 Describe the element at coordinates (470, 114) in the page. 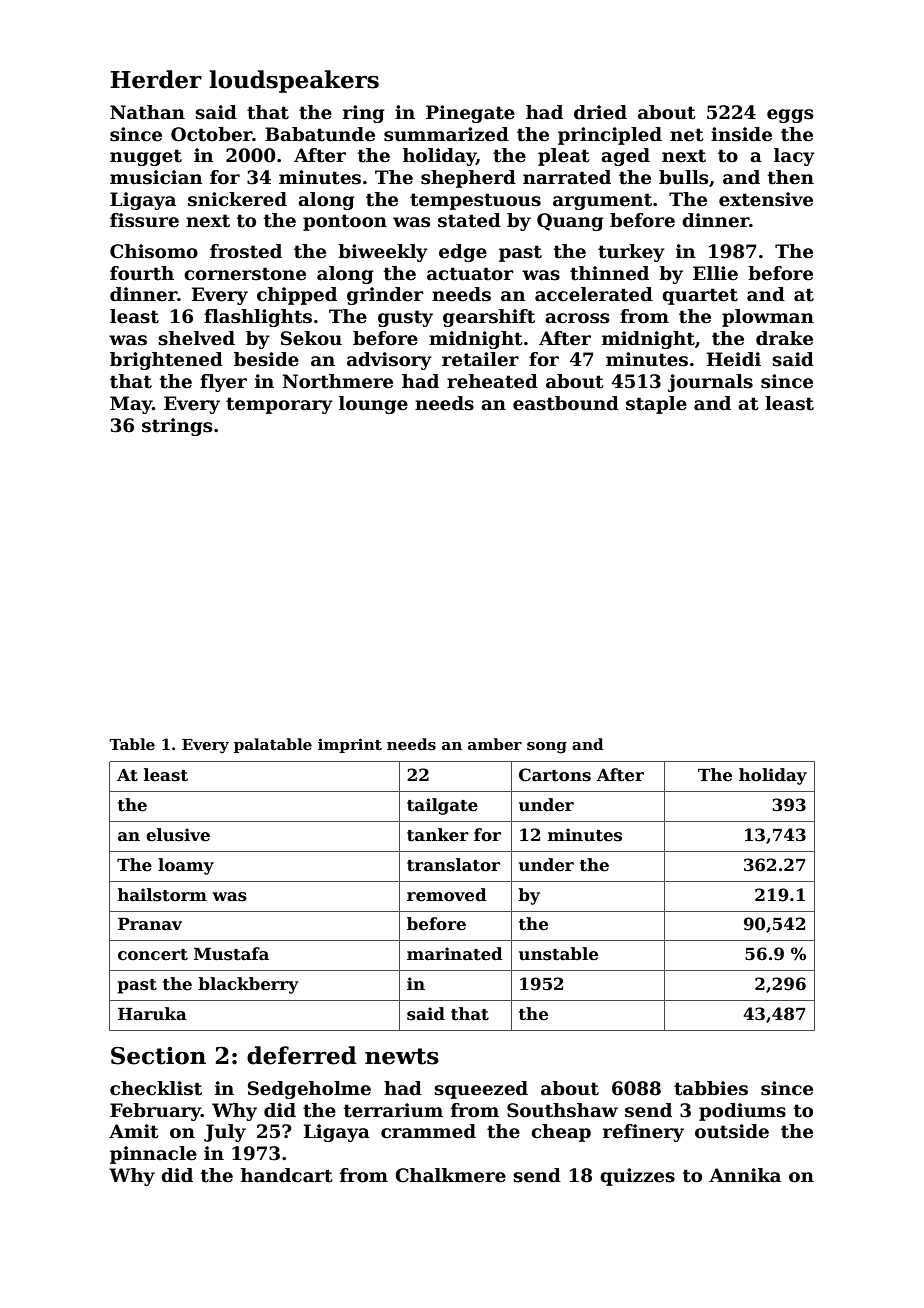

I see `Pinegate` at that location.
